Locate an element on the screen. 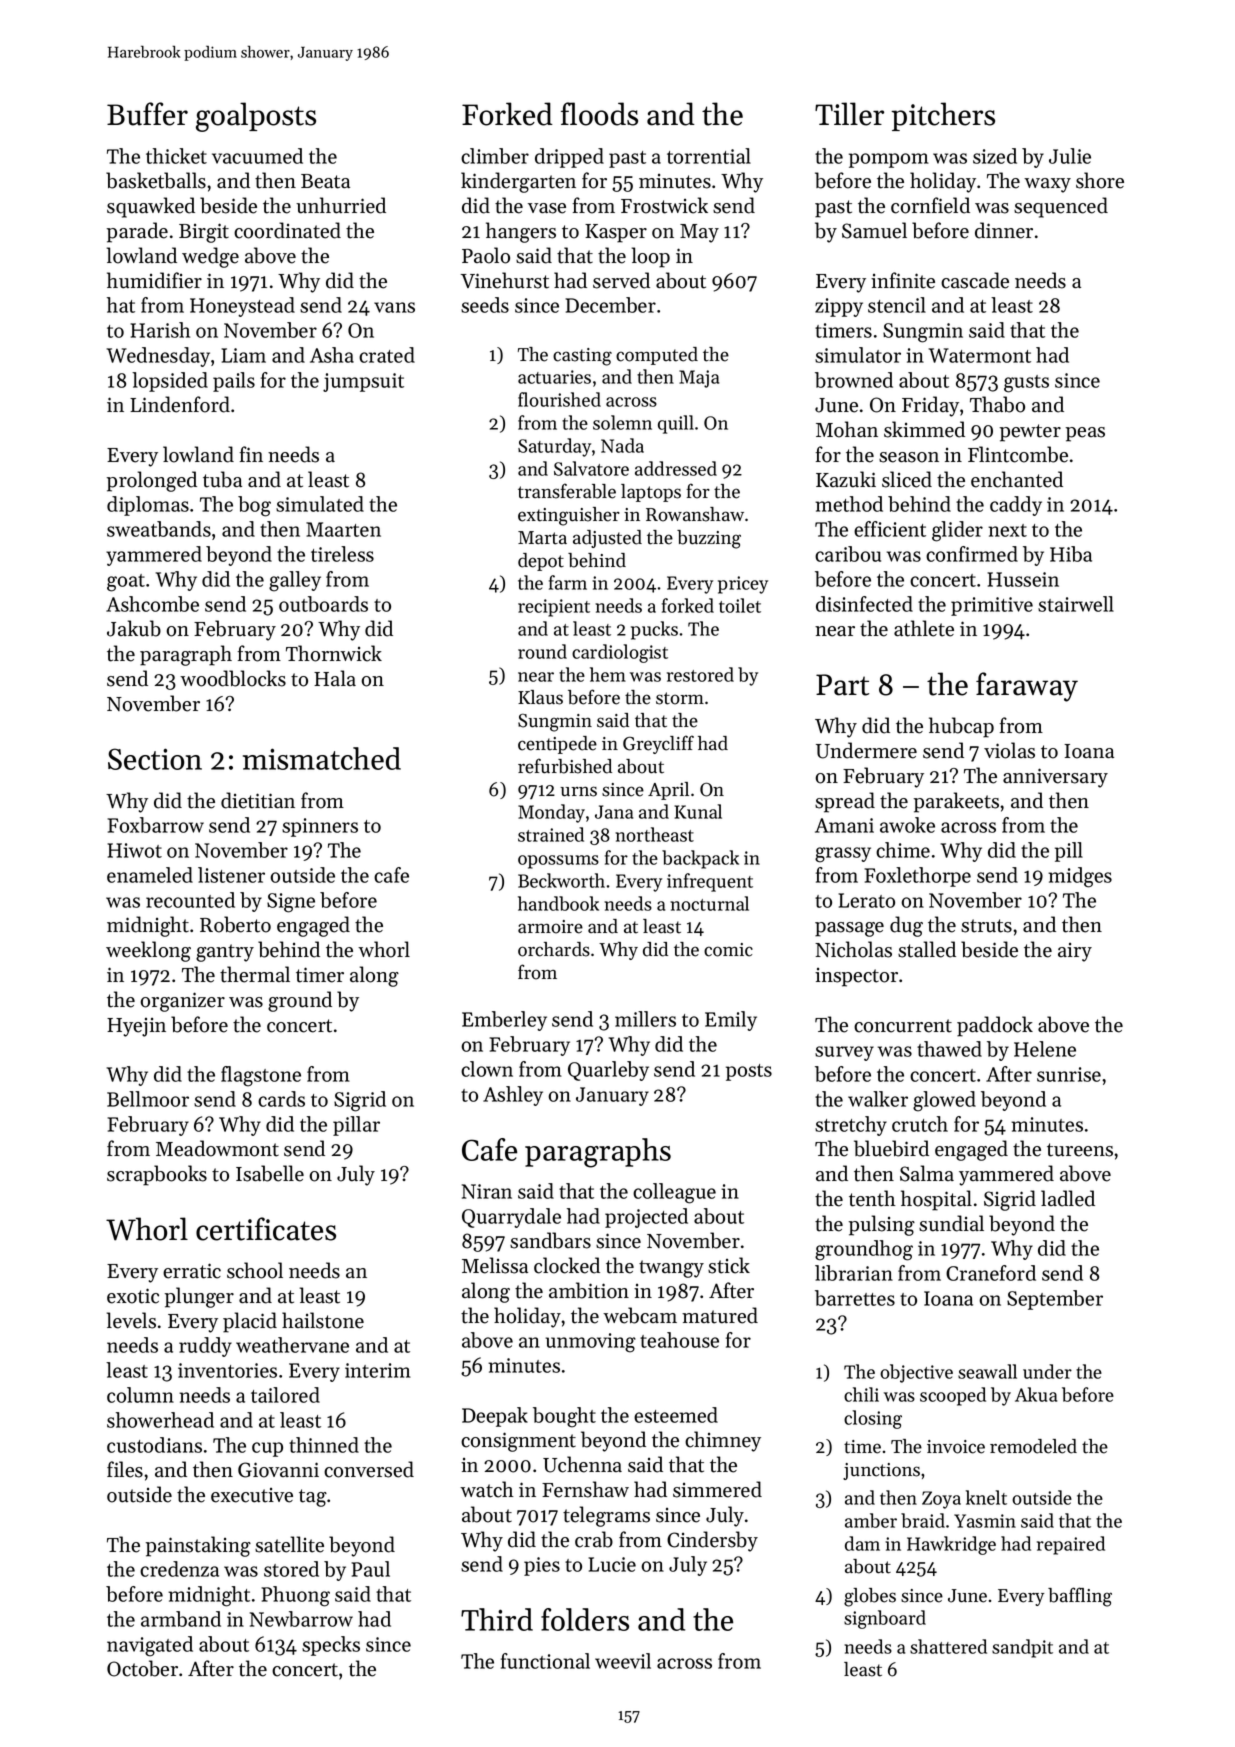  shore is located at coordinates (1100, 180).
